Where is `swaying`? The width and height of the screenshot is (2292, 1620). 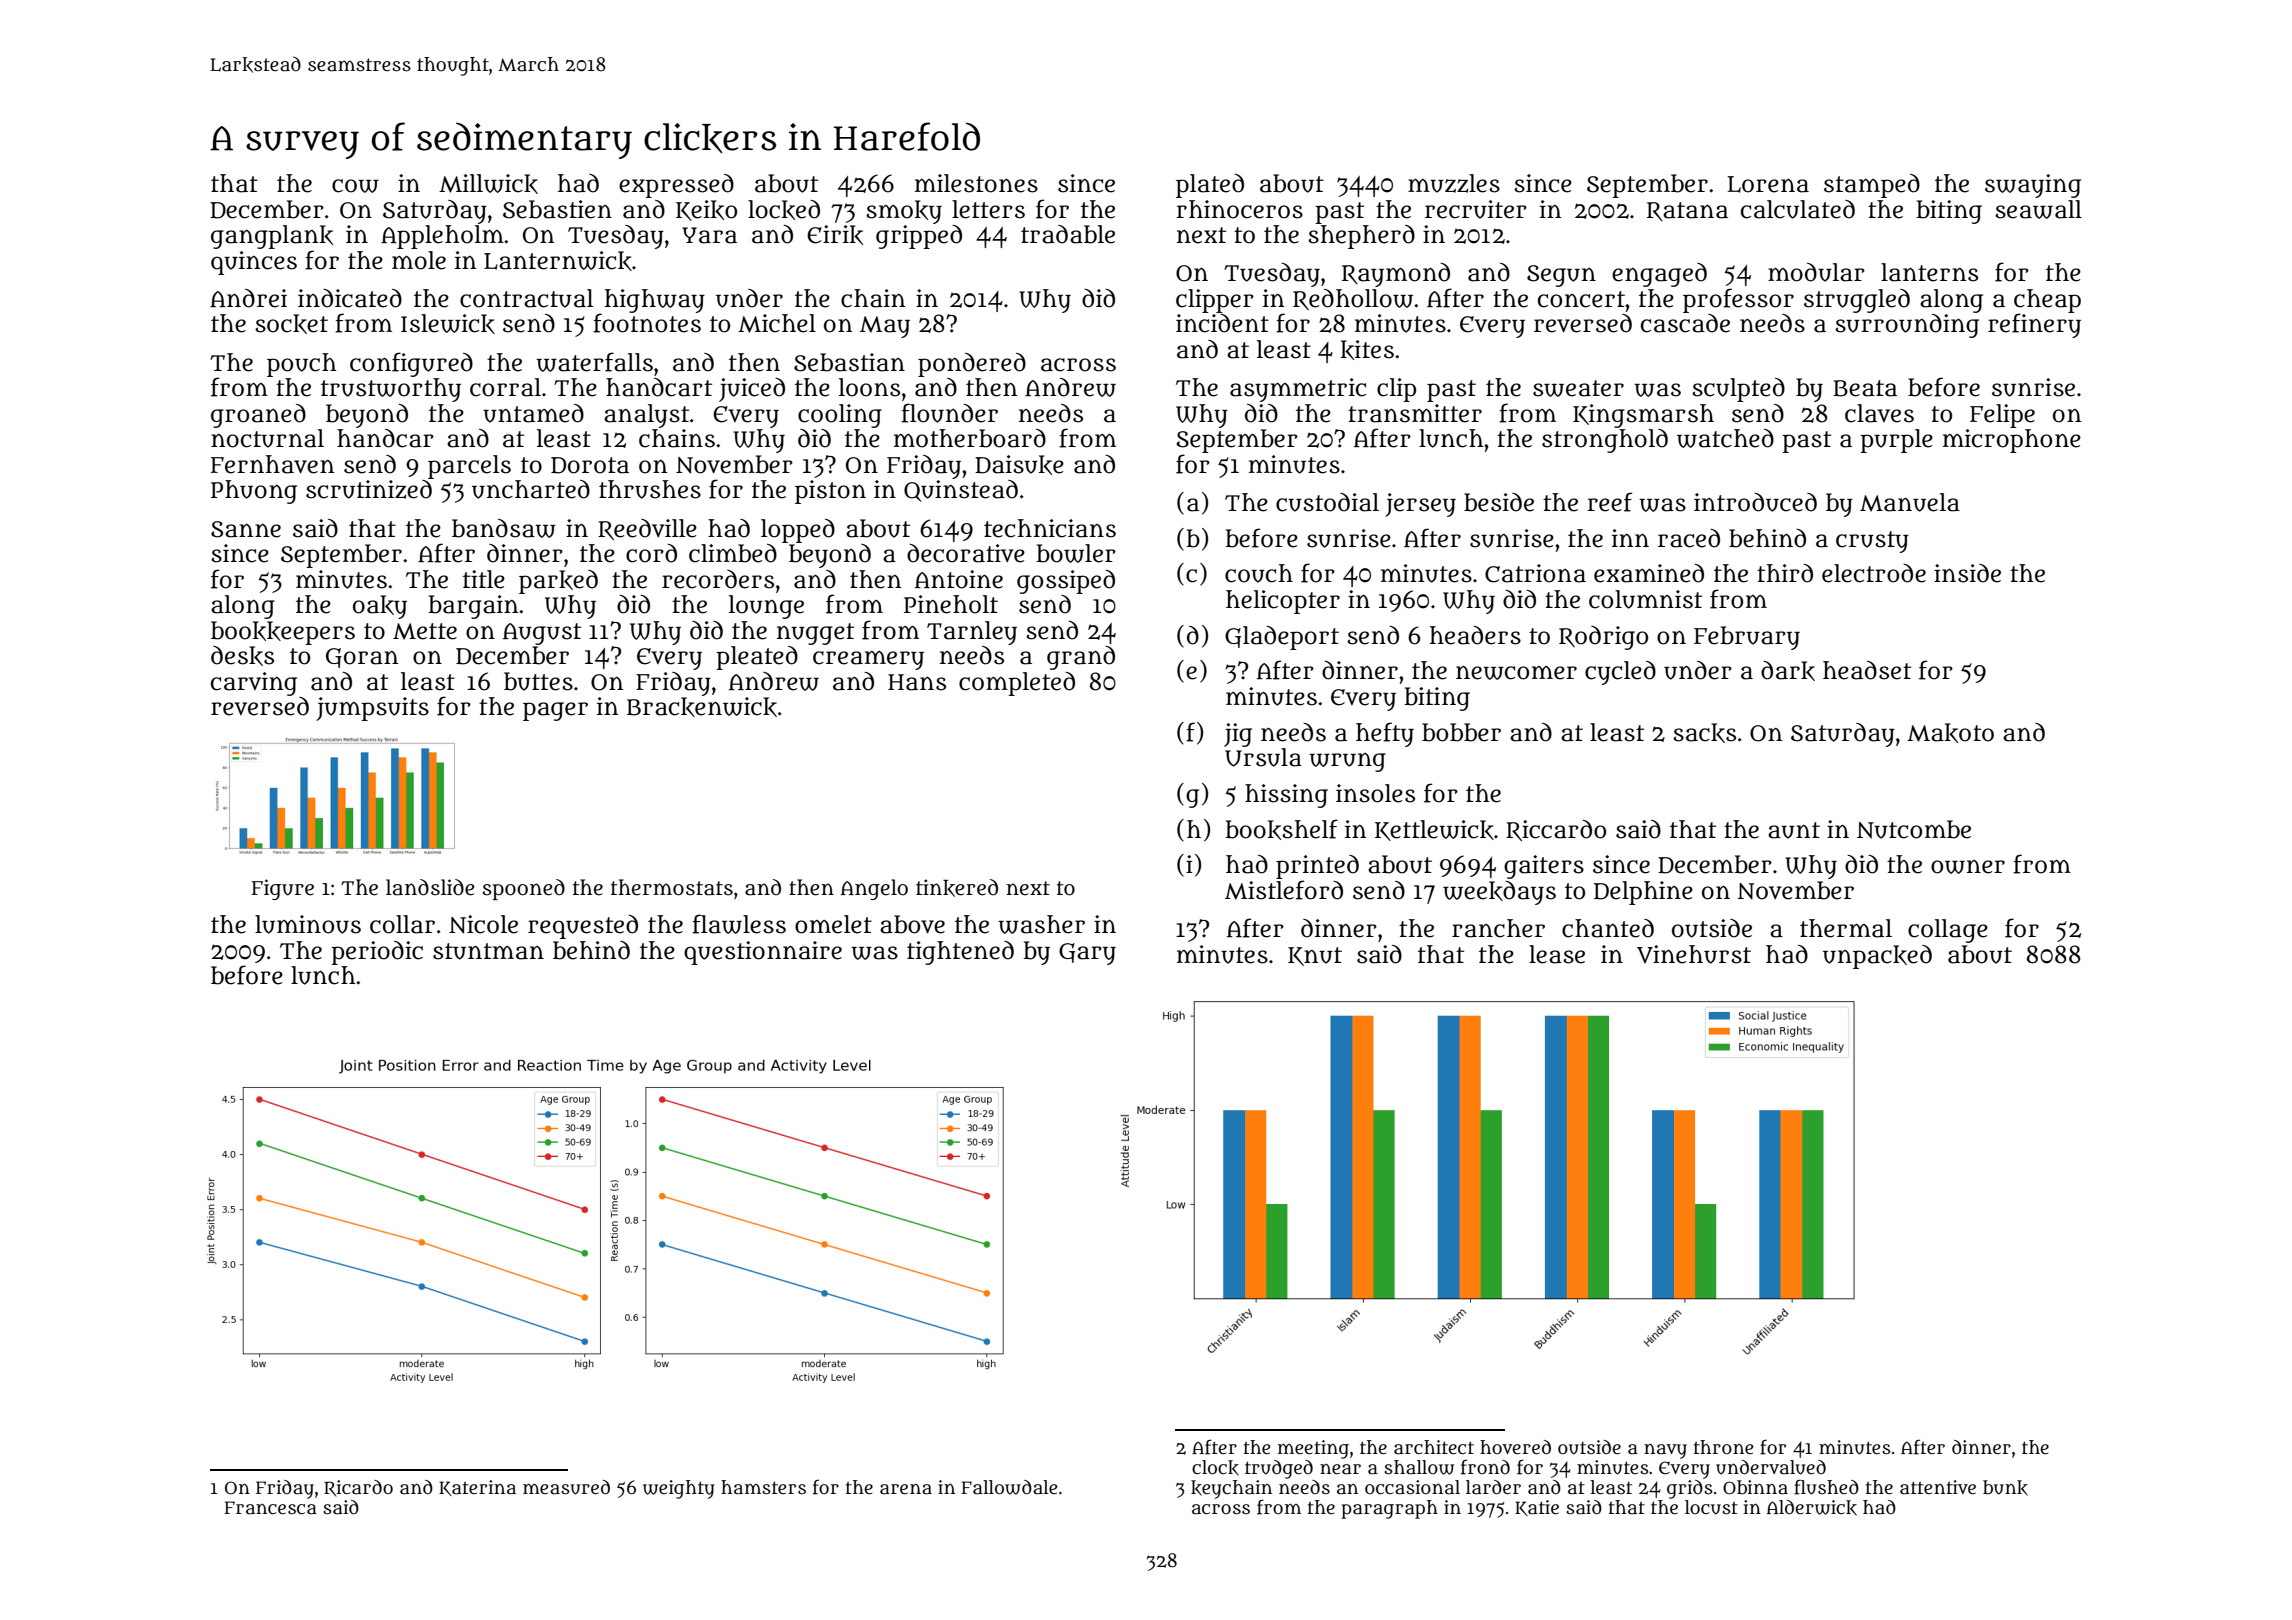
swaying is located at coordinates (2033, 186).
